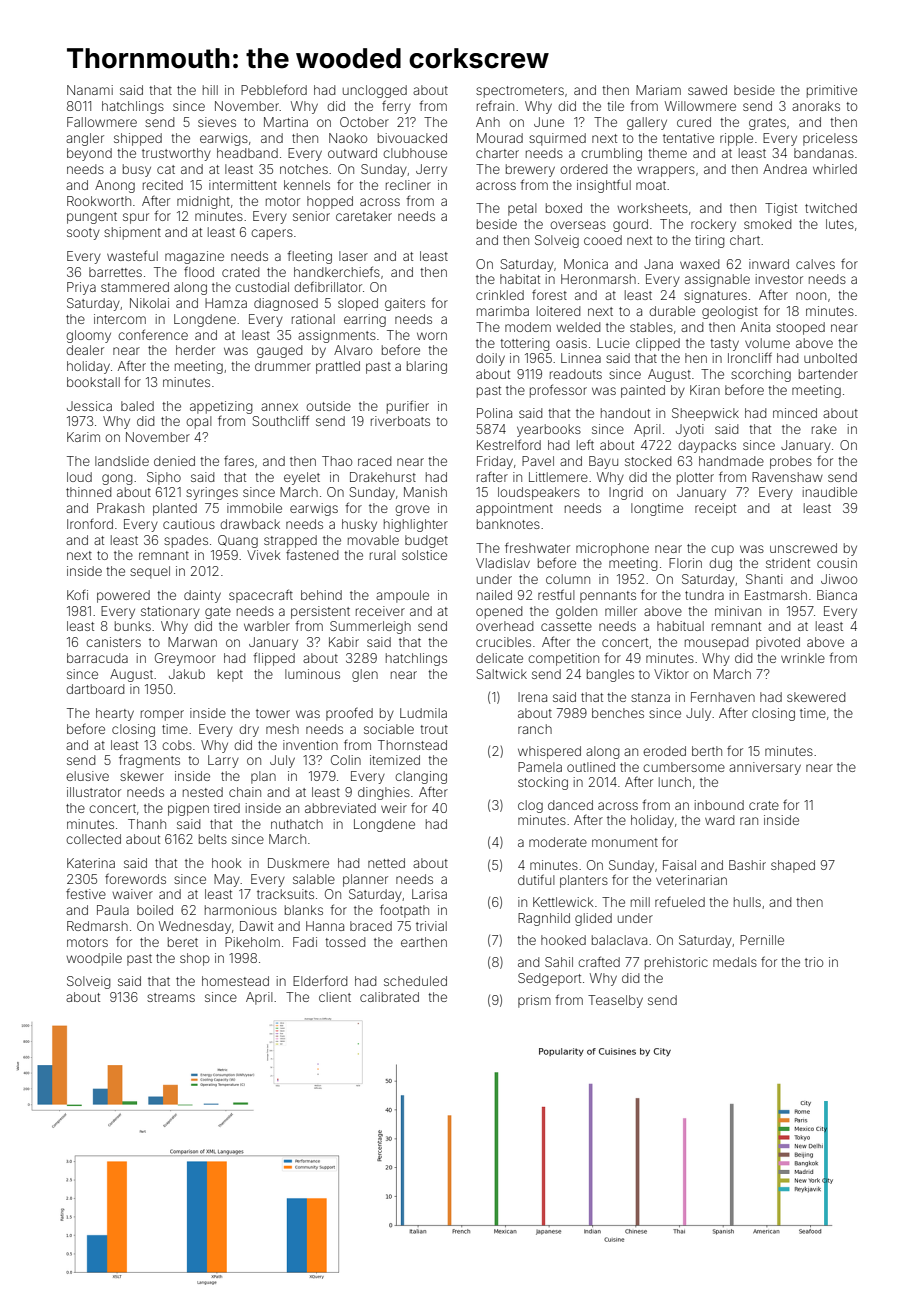 This screenshot has height=1308, width=924. What do you see at coordinates (704, 595) in the screenshot?
I see `tundra` at bounding box center [704, 595].
